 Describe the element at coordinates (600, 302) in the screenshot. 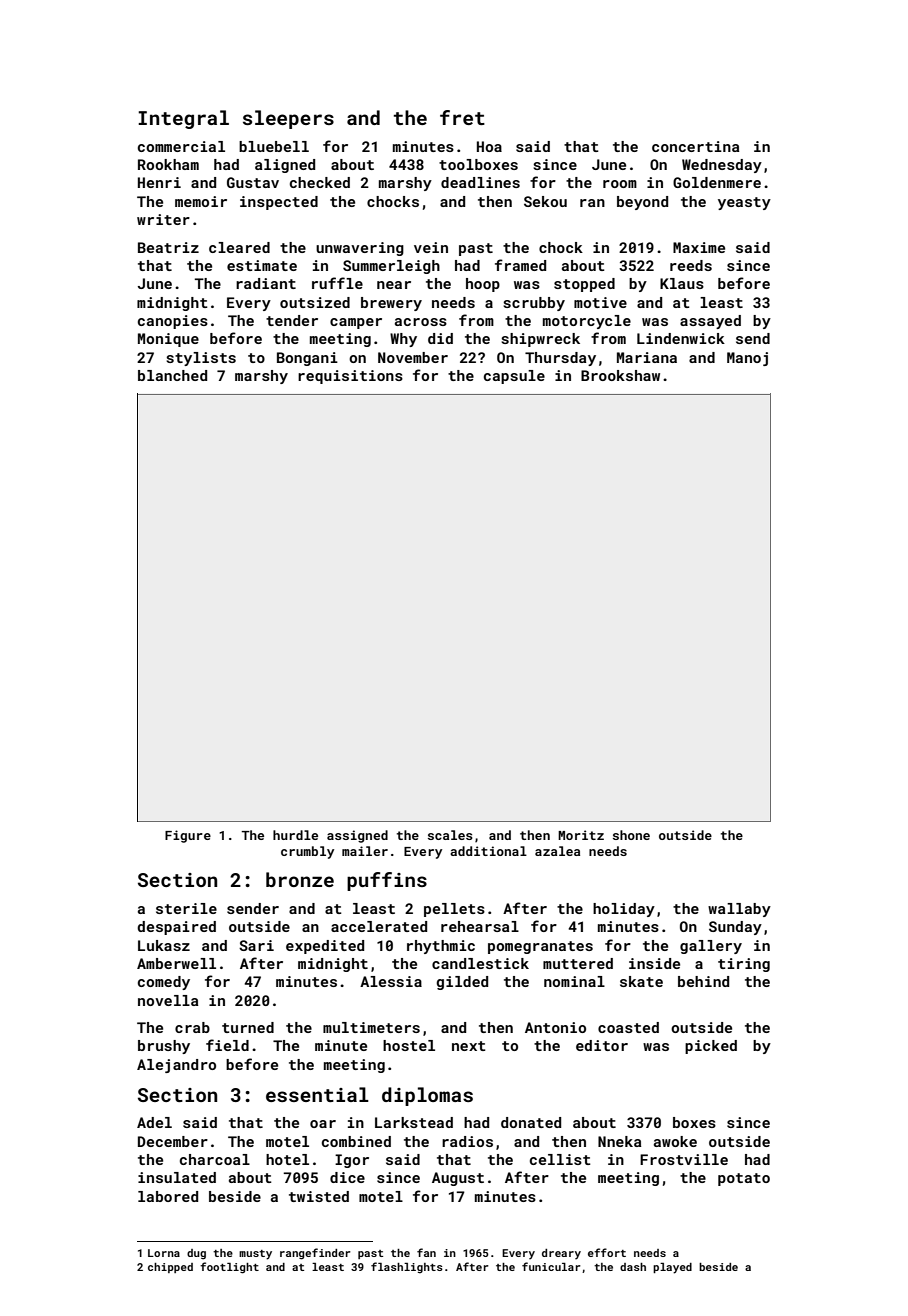

I see `motive` at that location.
